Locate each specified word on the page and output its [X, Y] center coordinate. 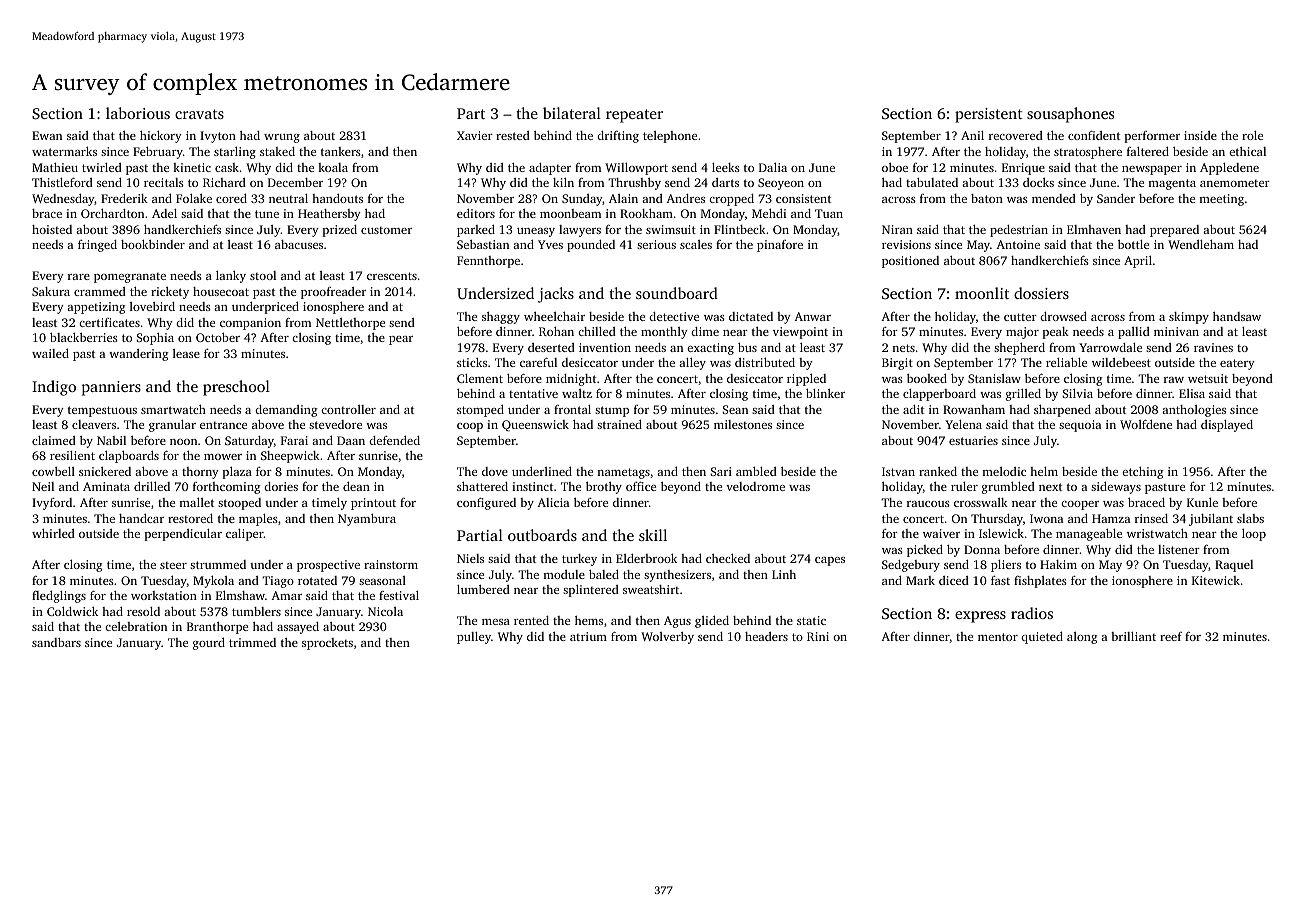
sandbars [56, 642]
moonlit [982, 293]
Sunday [582, 200]
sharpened [1062, 410]
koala [333, 167]
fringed [97, 245]
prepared [1174, 231]
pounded [591, 246]
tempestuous [102, 411]
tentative [533, 393]
